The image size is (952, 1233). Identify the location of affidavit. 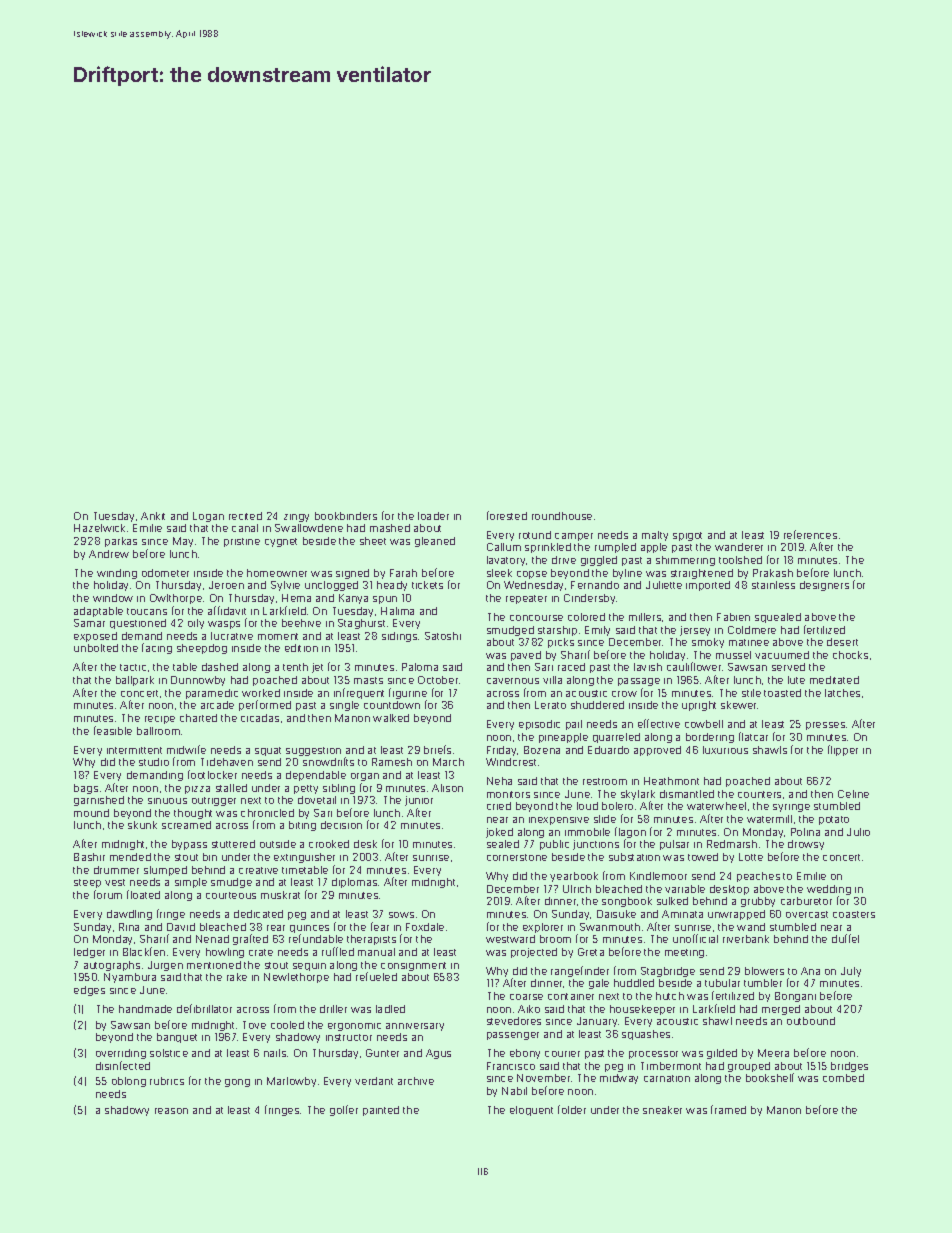
(227, 610).
